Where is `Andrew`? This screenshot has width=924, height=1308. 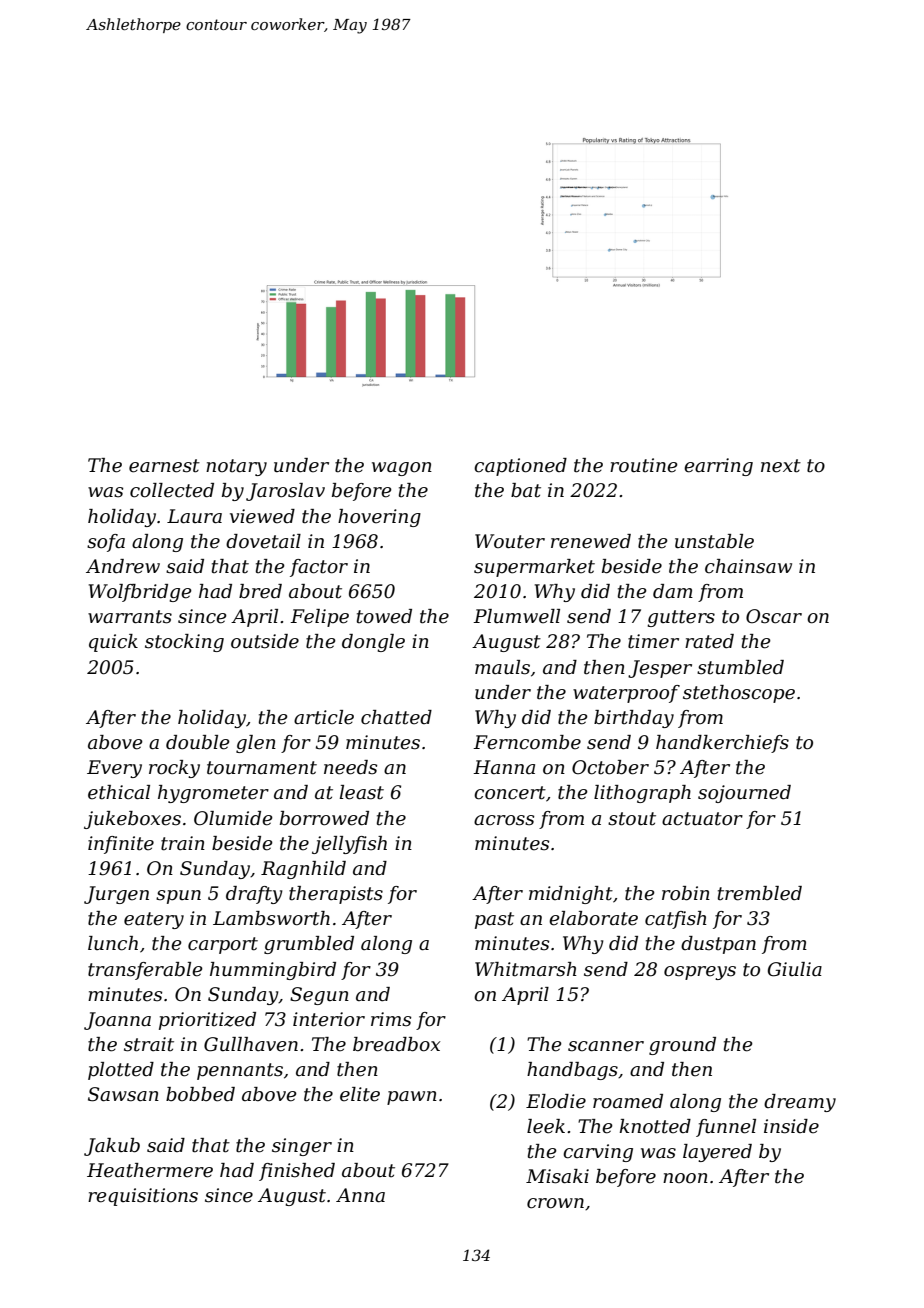 Andrew is located at coordinates (123, 566).
